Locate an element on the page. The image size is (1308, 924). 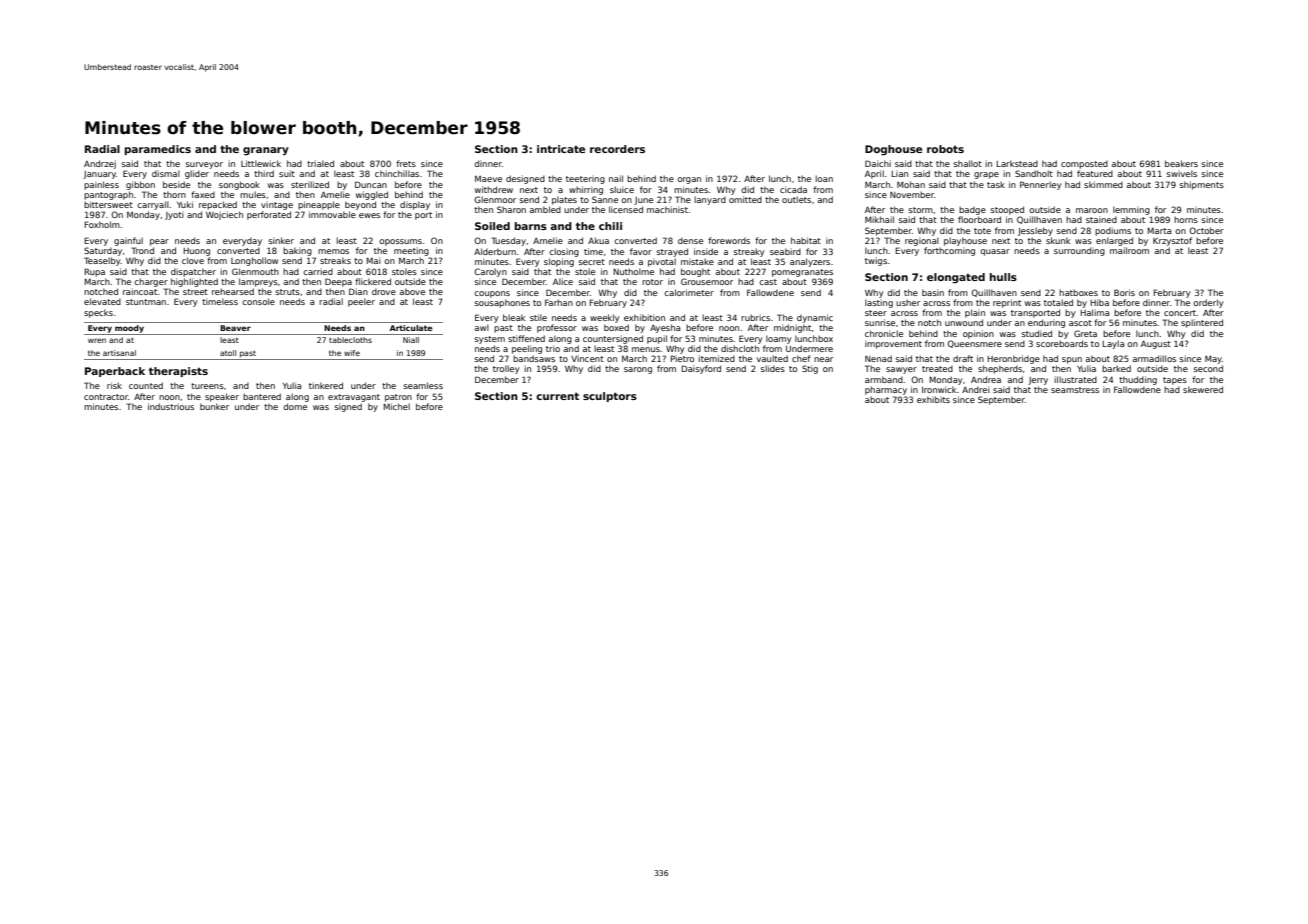
skunk is located at coordinates (1058, 240).
